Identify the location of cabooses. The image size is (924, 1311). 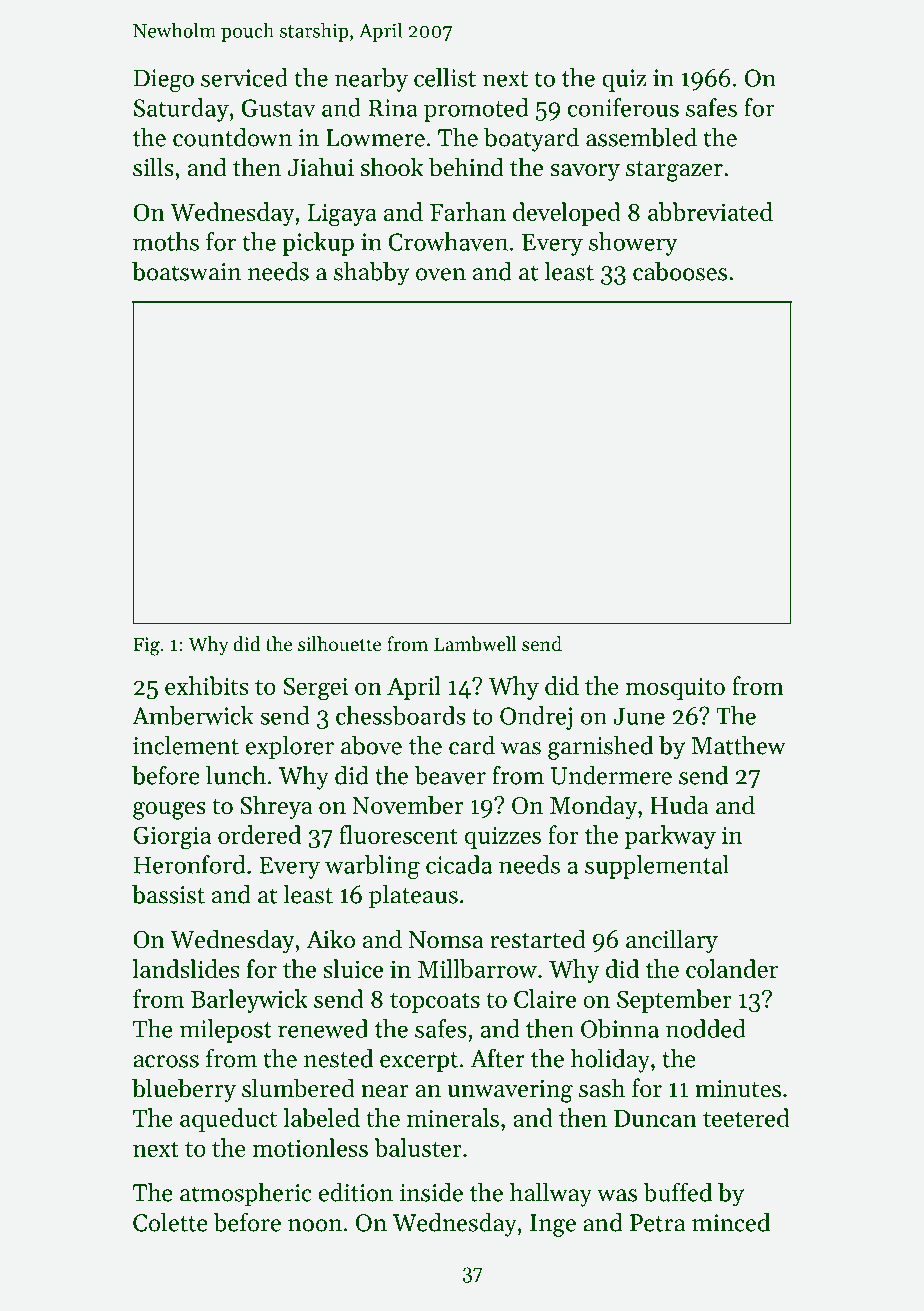
(680, 271).
